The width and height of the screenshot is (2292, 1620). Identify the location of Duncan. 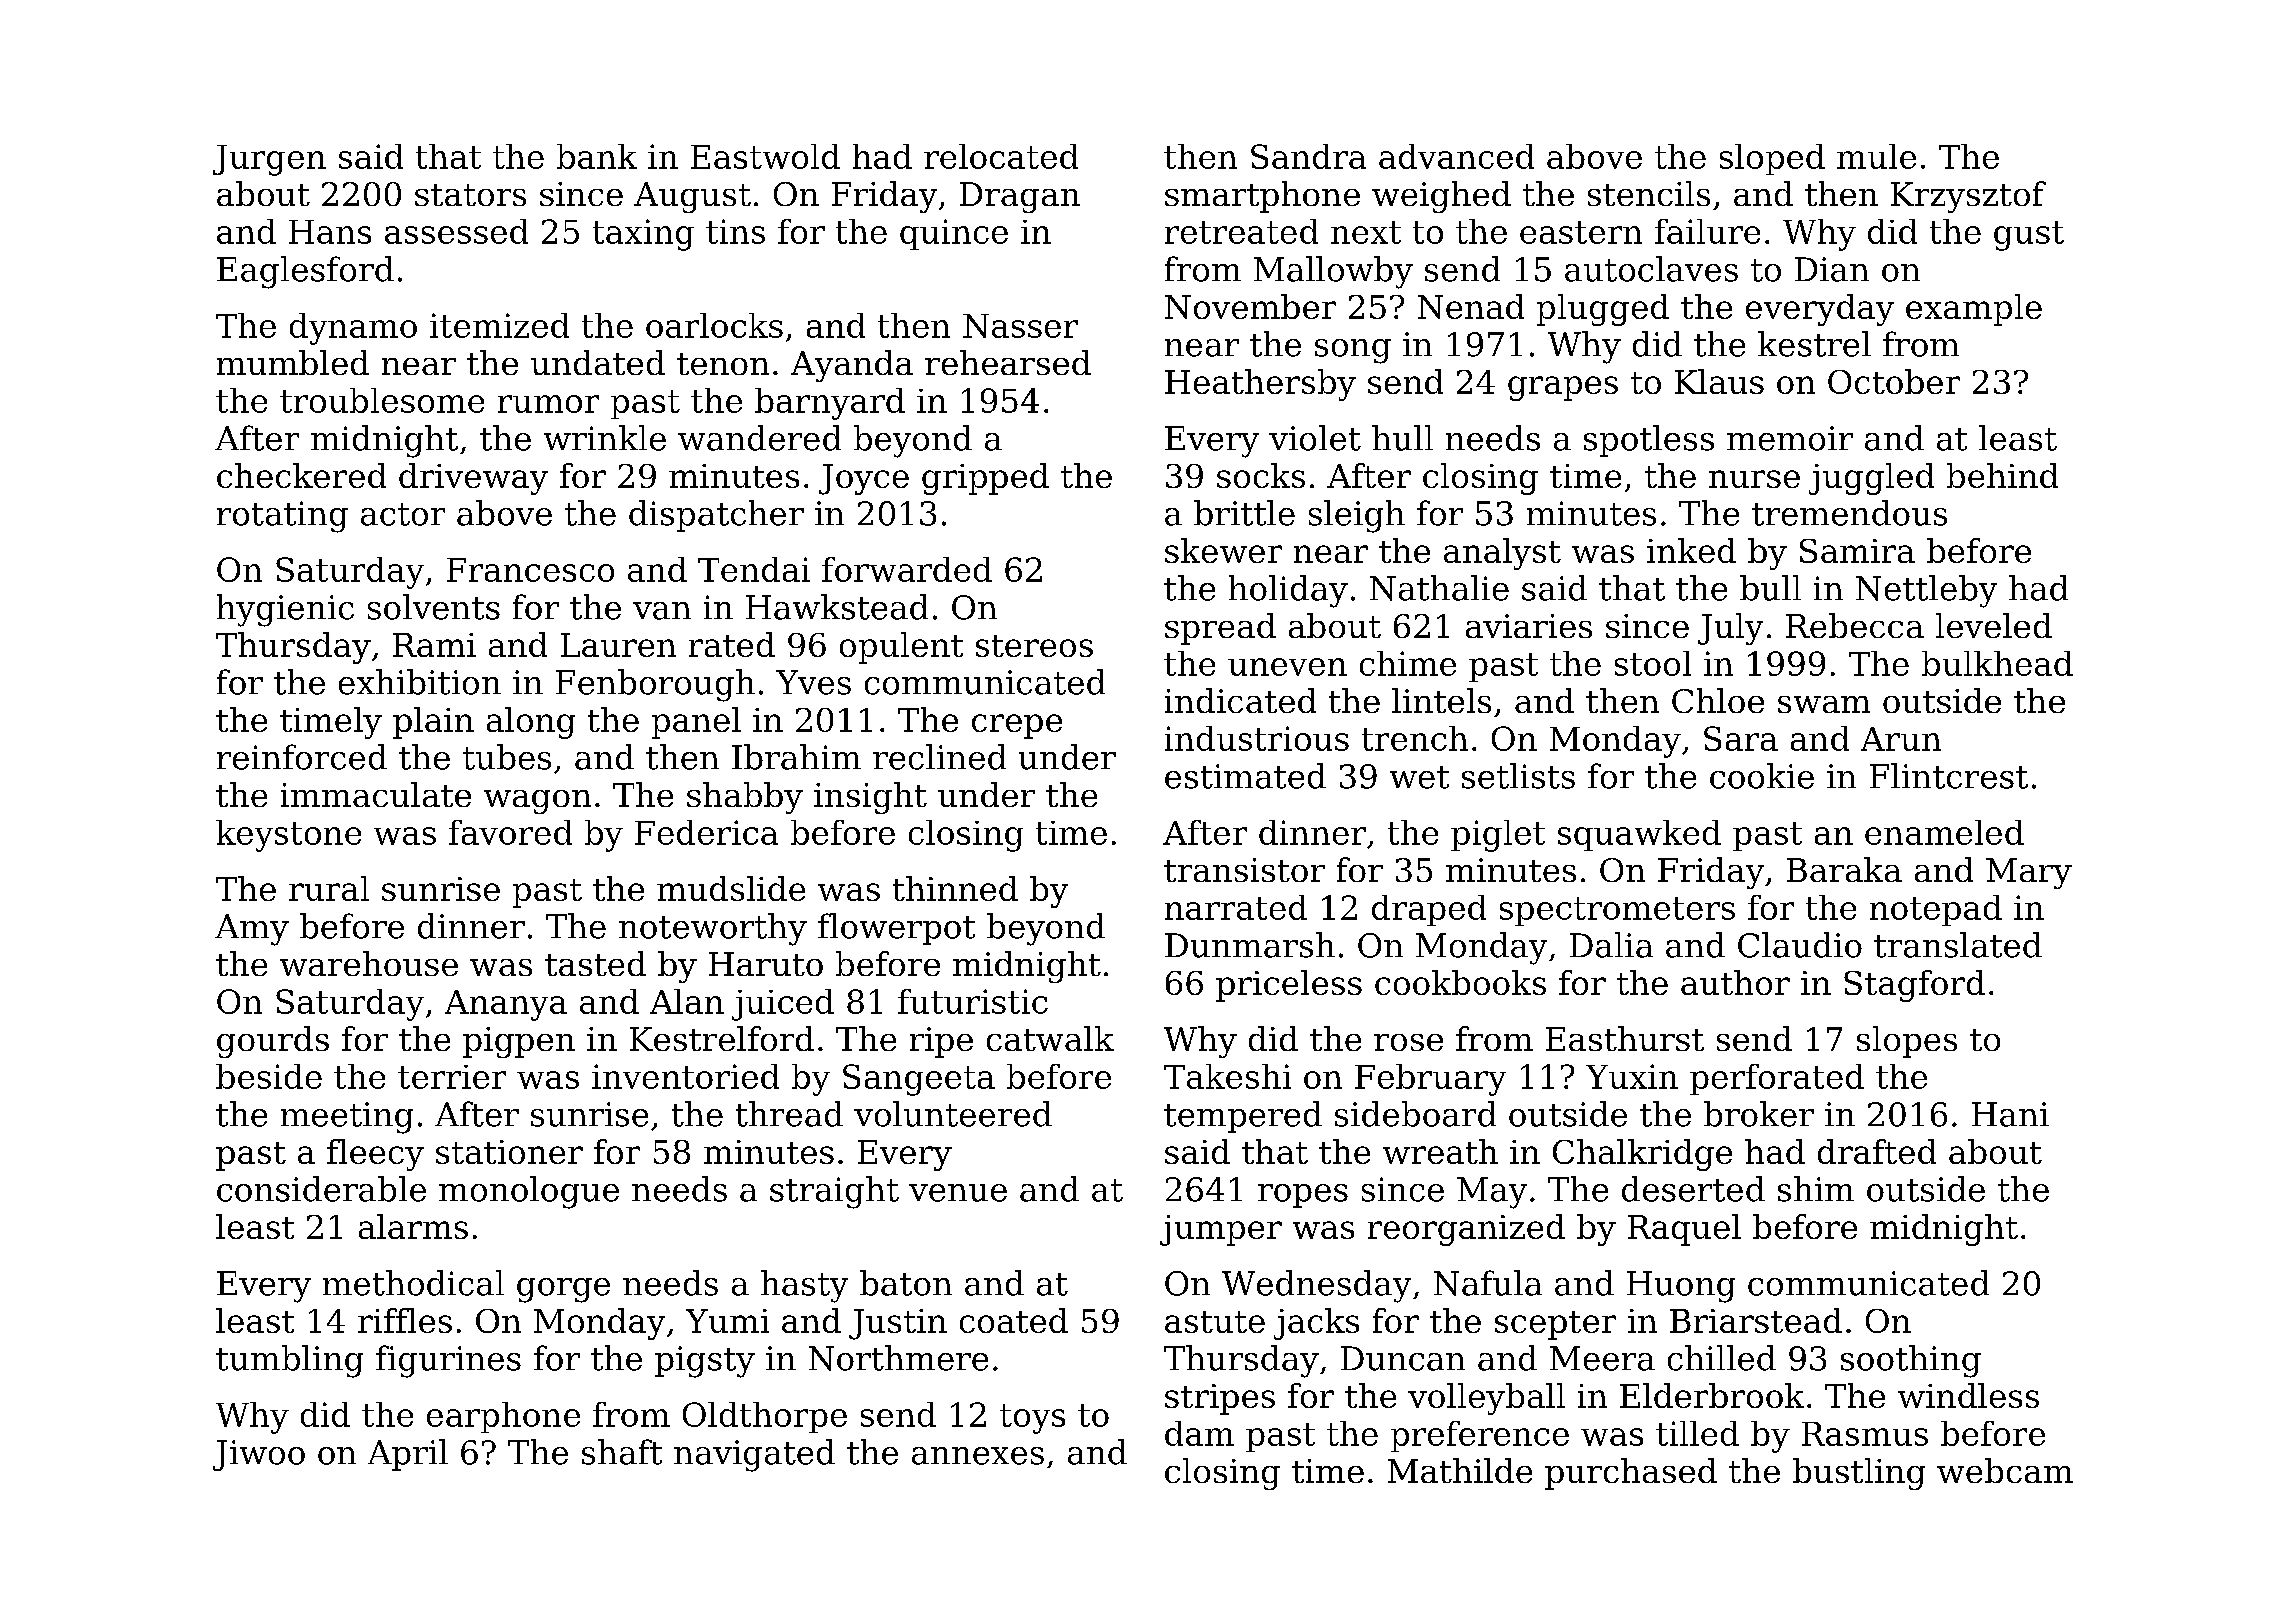
(1403, 1358).
